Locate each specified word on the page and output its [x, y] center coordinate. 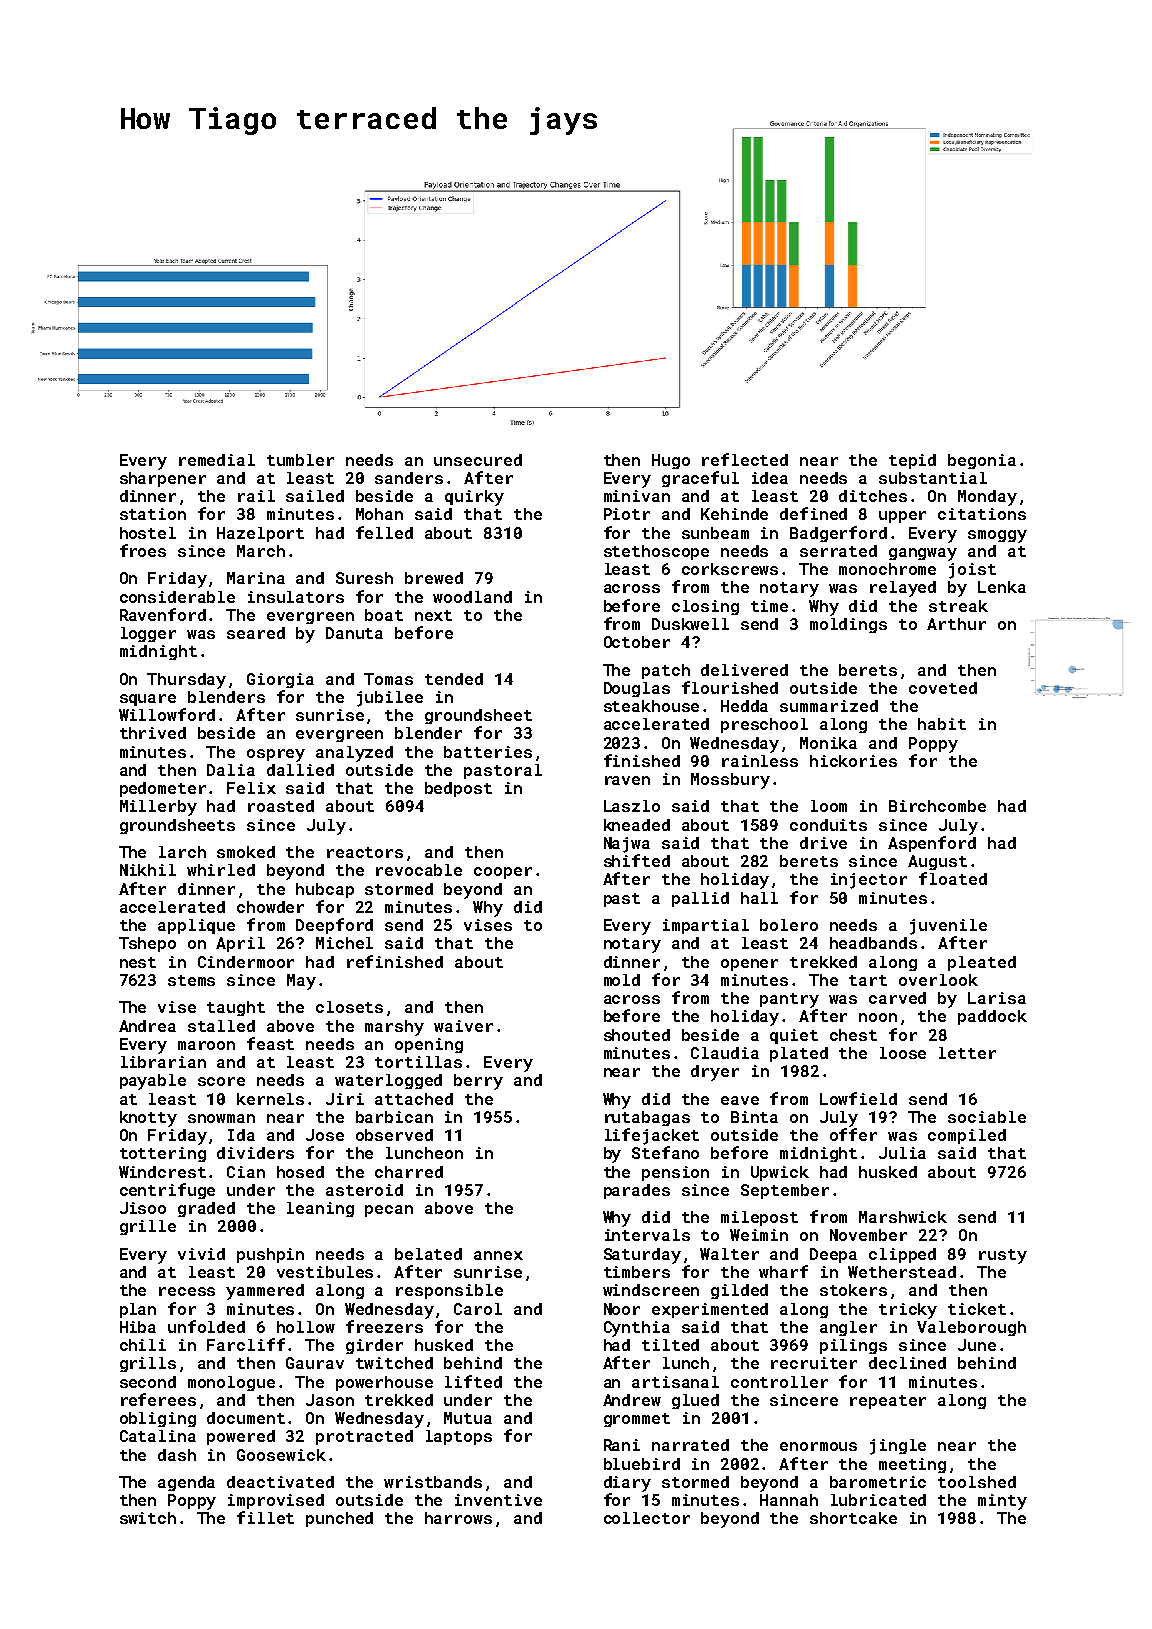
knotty [148, 1119]
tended [454, 679]
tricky [908, 1311]
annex [498, 1255]
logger [148, 634]
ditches [873, 496]
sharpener [163, 479]
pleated [982, 963]
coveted [943, 688]
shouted [637, 1035]
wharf [783, 1271]
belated [428, 1254]
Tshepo [147, 944]
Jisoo [143, 1208]
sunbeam [715, 533]
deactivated [280, 1482]
